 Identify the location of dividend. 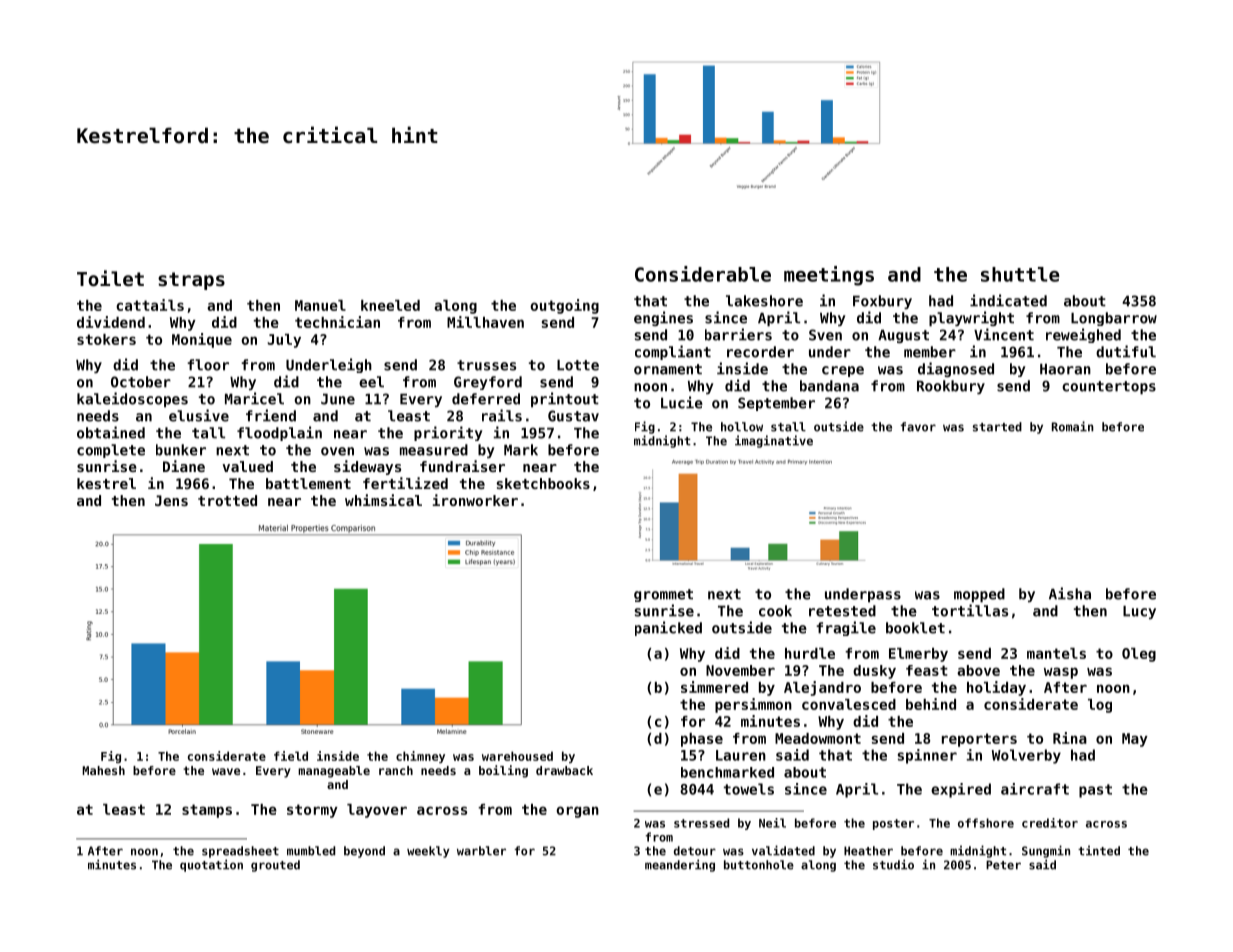
(111, 322).
